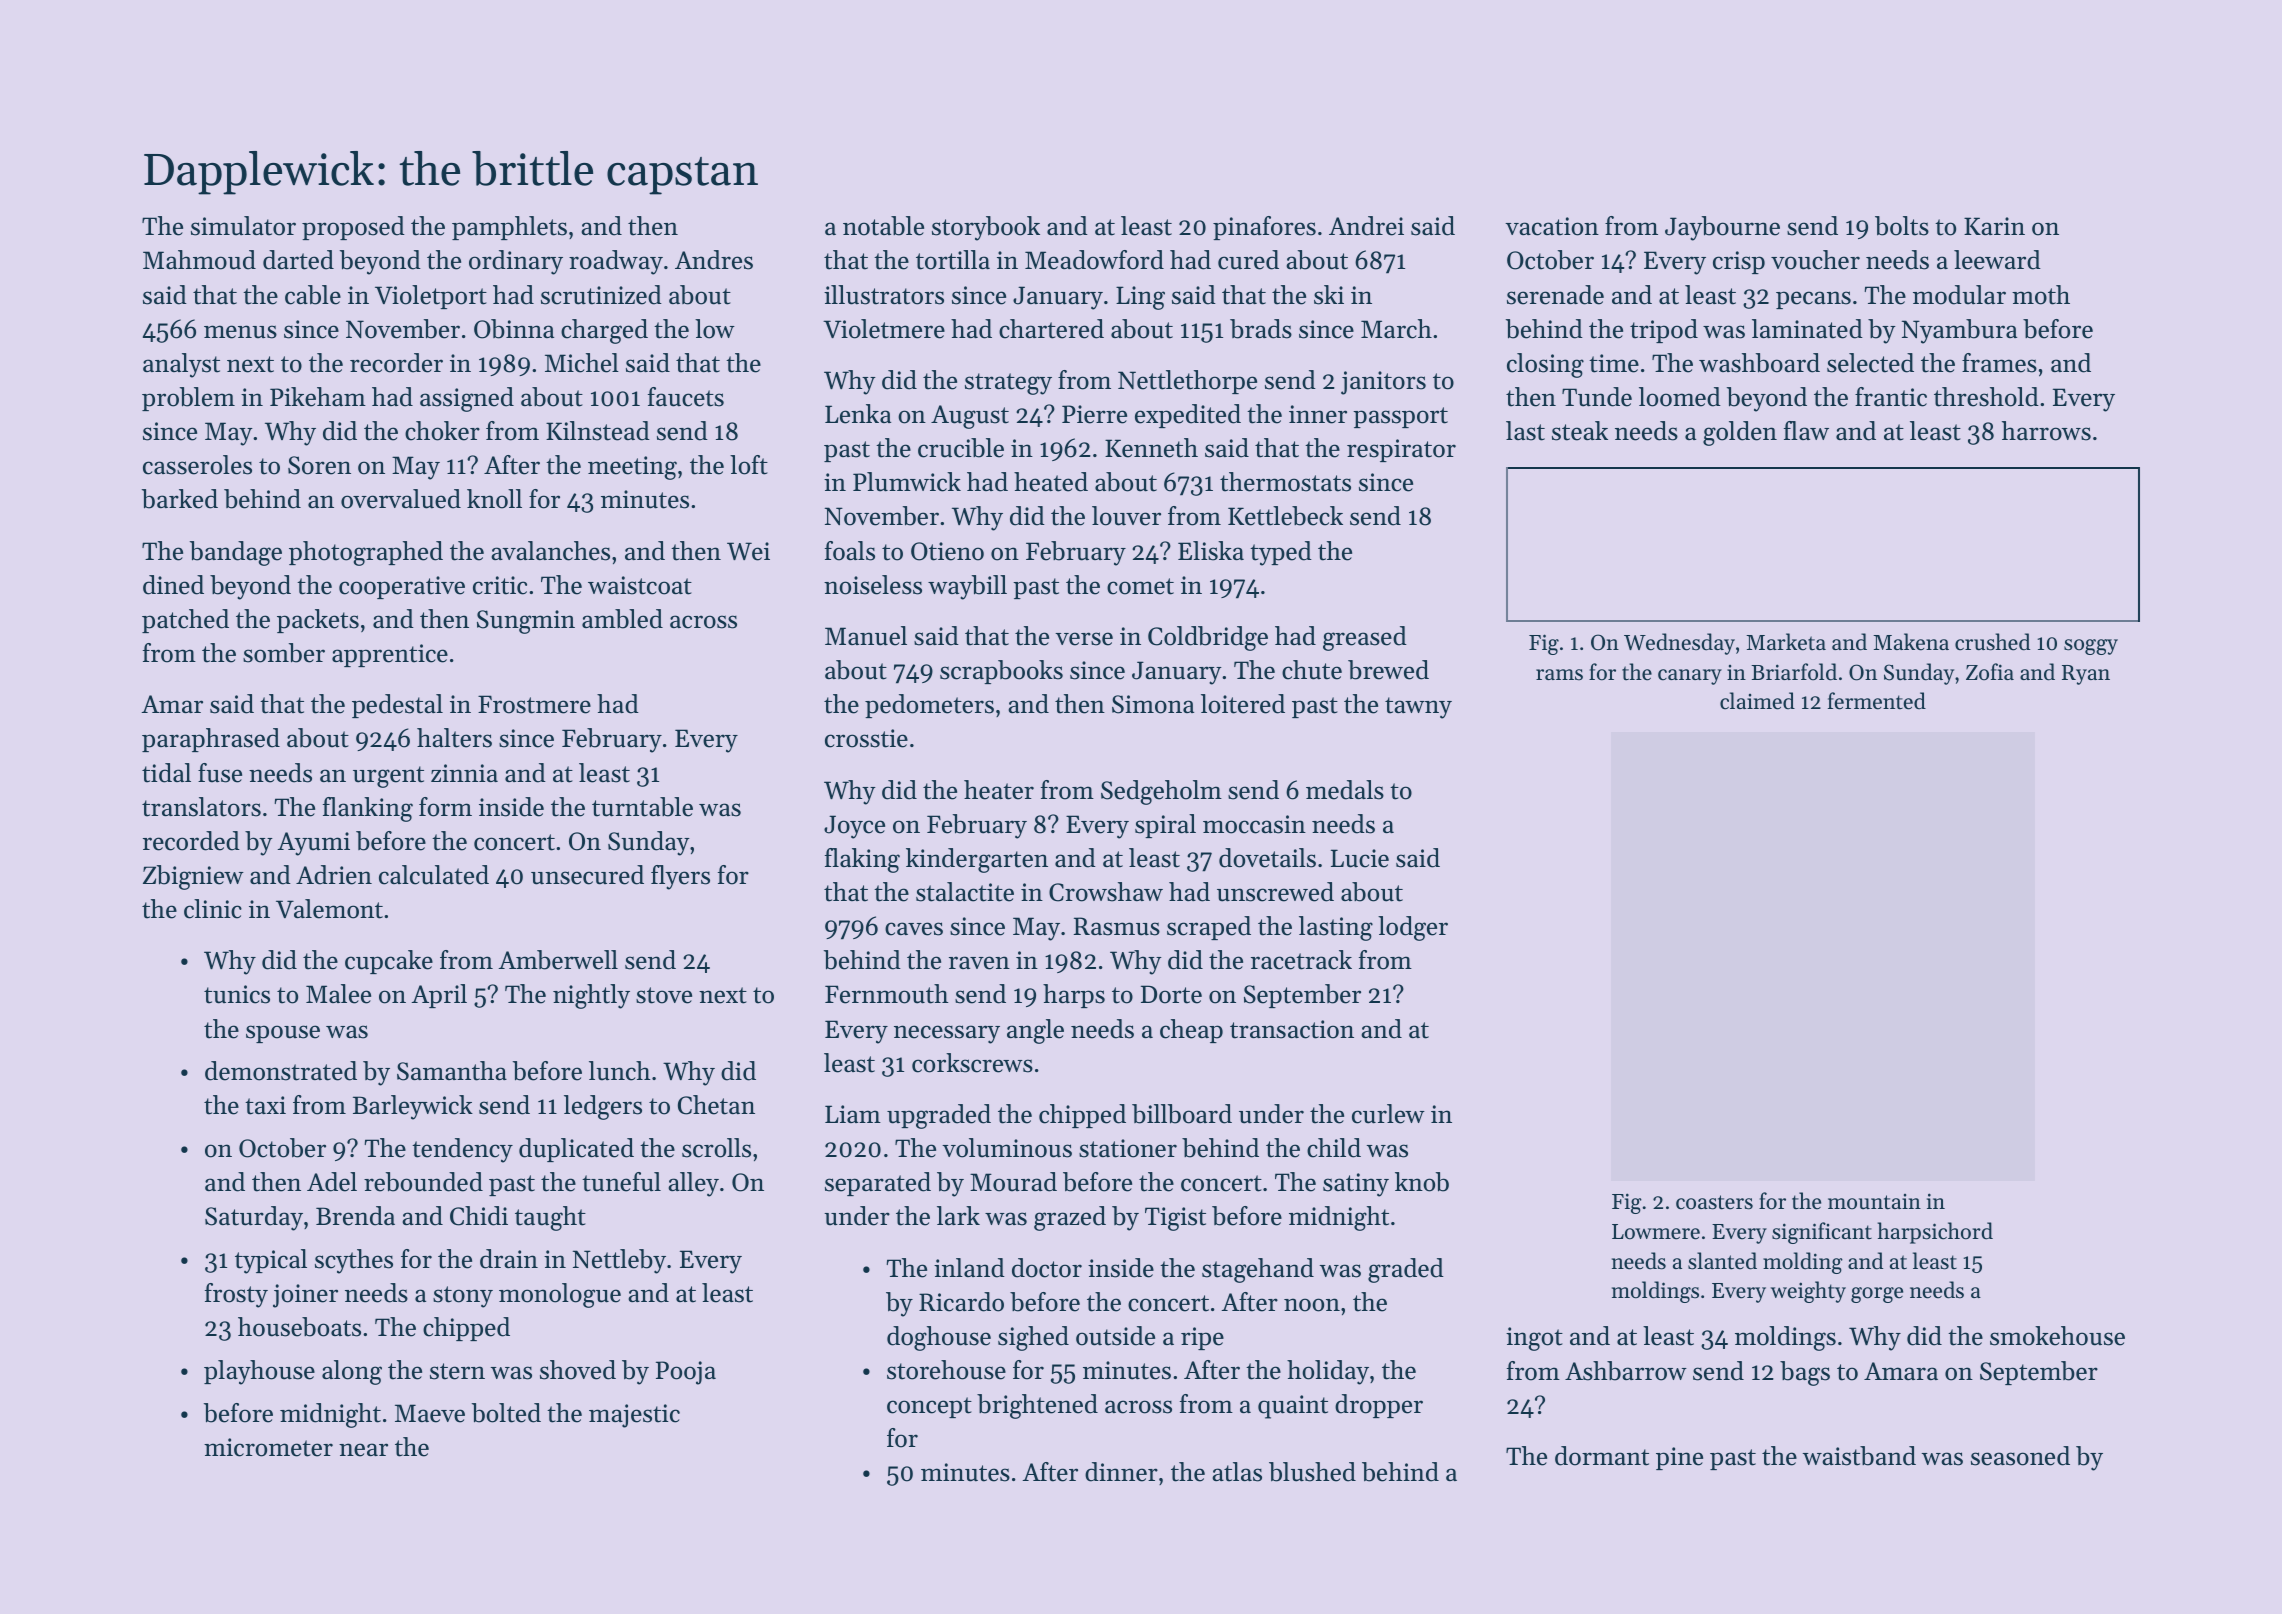  What do you see at coordinates (1264, 228) in the screenshot?
I see `pinafores` at bounding box center [1264, 228].
